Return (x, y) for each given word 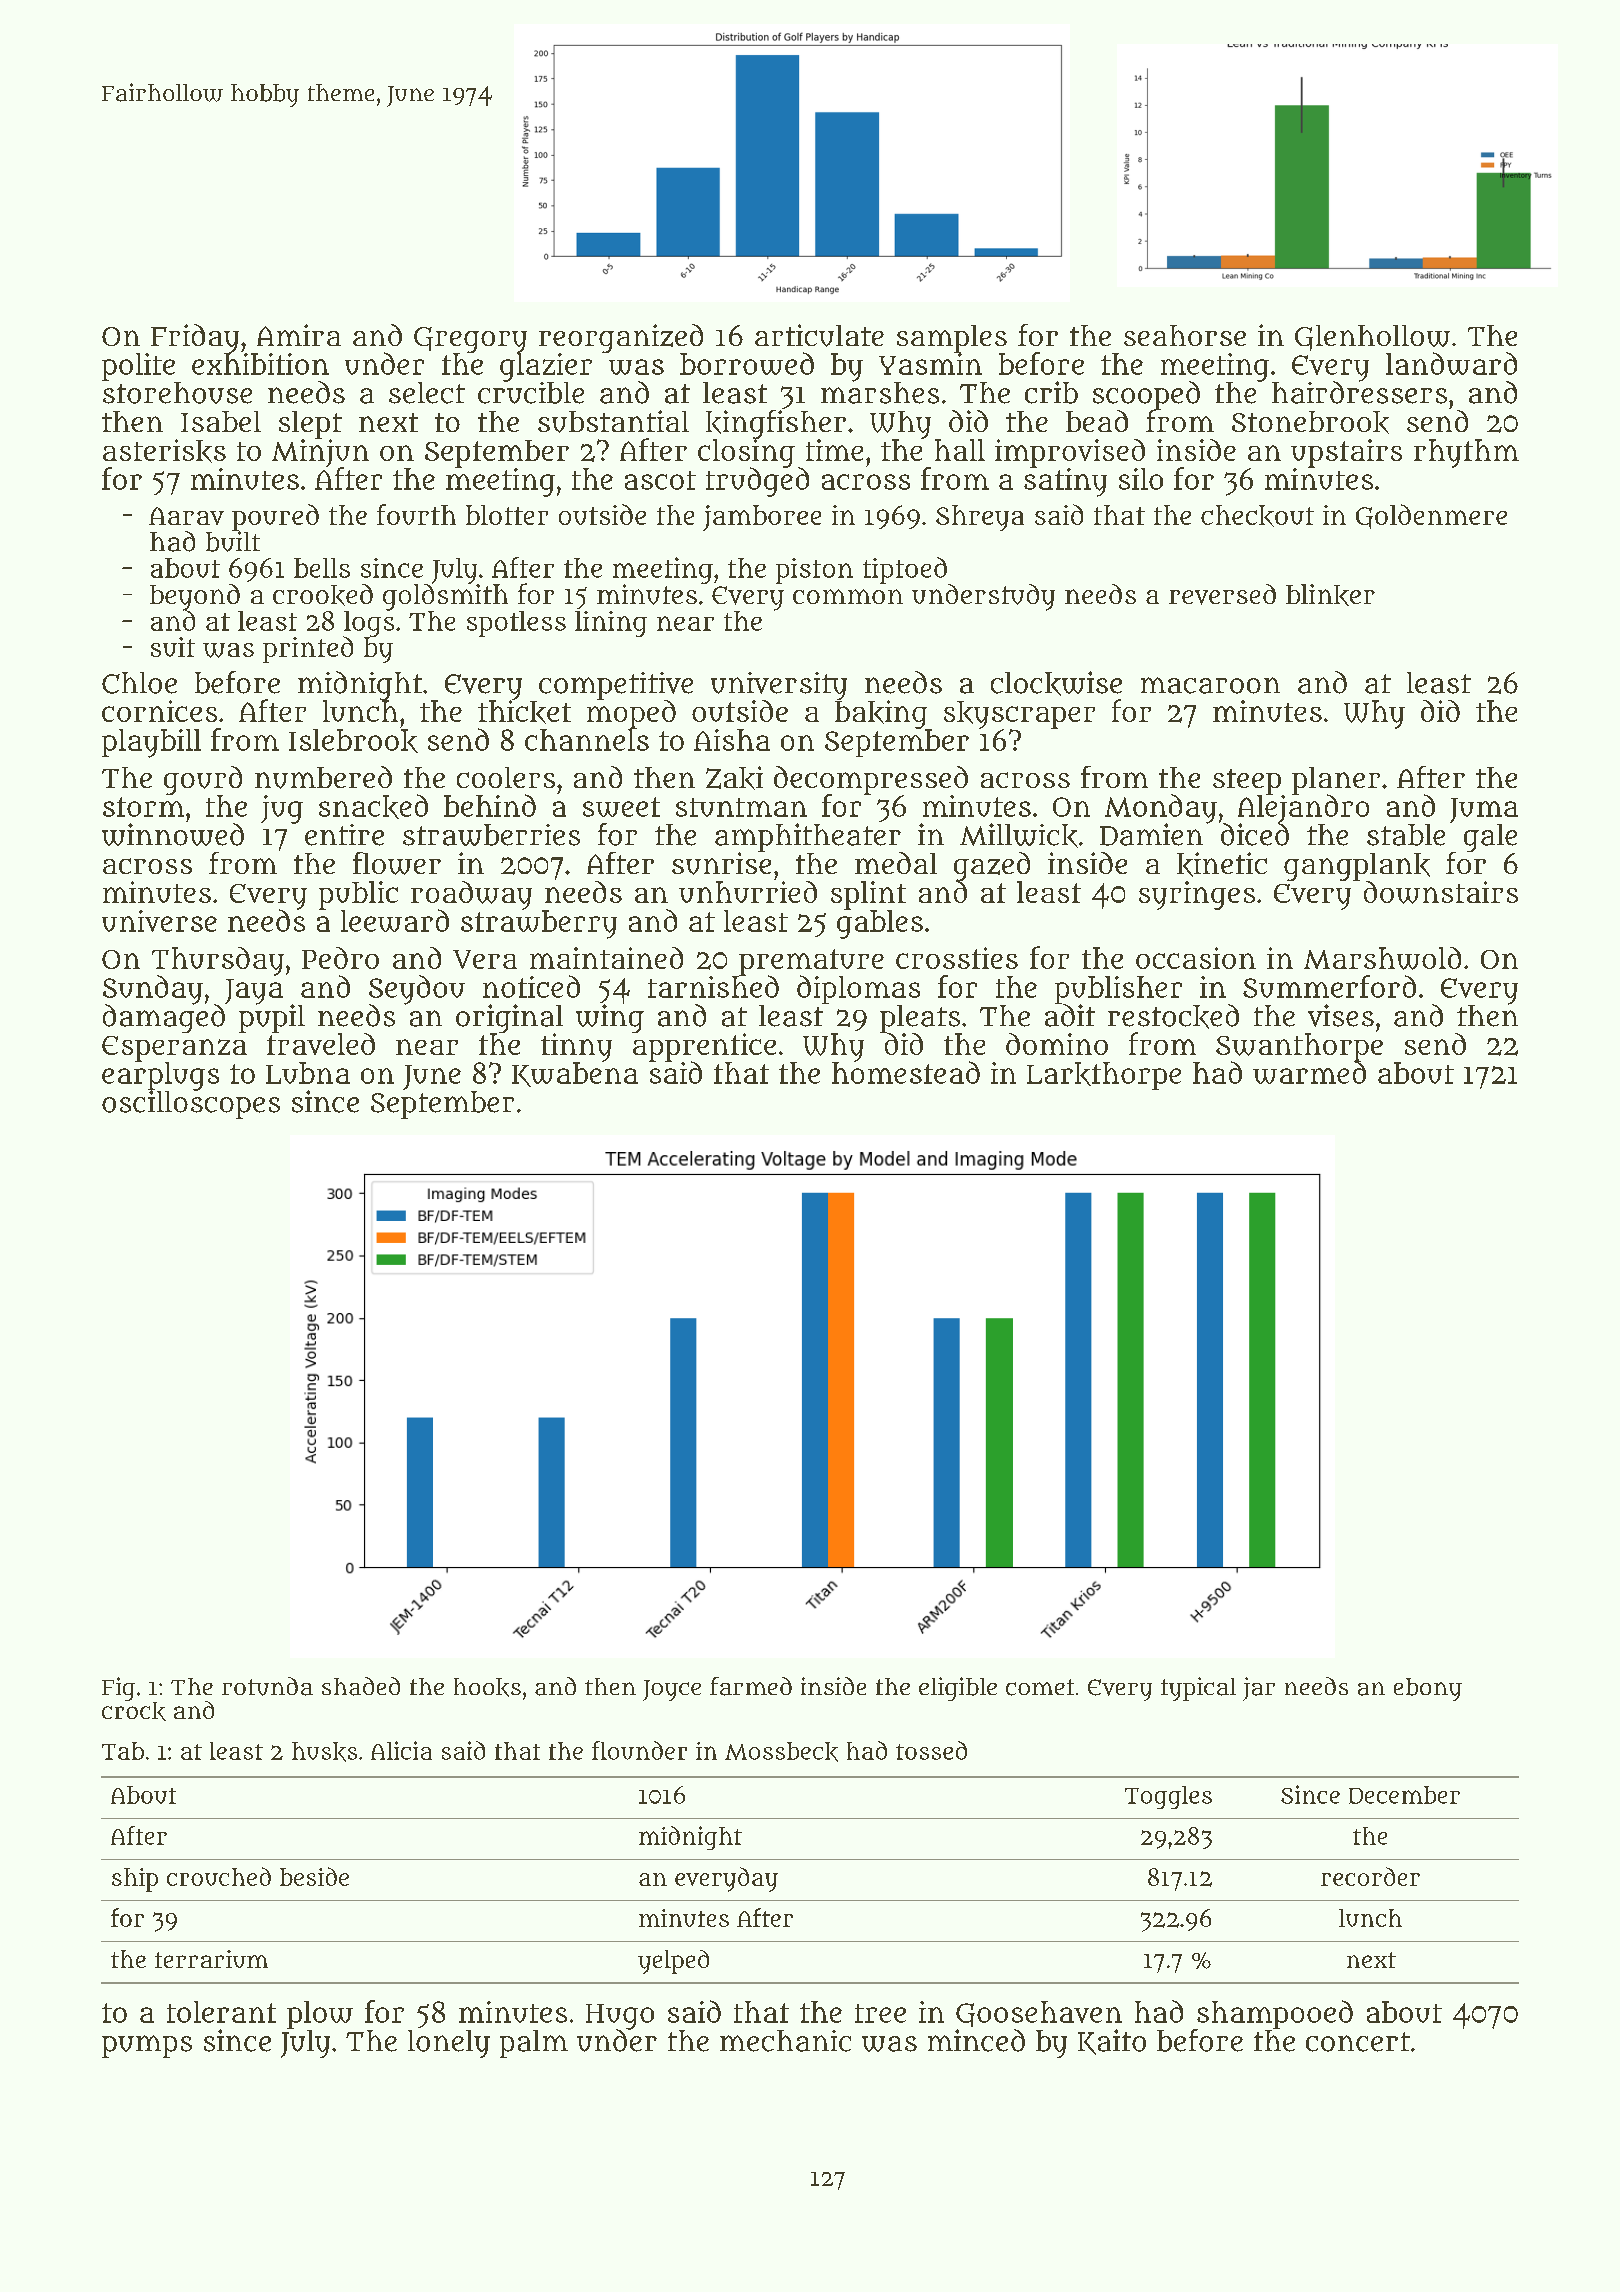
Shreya (980, 518)
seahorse (1185, 335)
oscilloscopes (191, 1105)
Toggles (1168, 1797)
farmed (751, 1686)
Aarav (186, 516)
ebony (1428, 1689)
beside (314, 1876)
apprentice (704, 1047)
